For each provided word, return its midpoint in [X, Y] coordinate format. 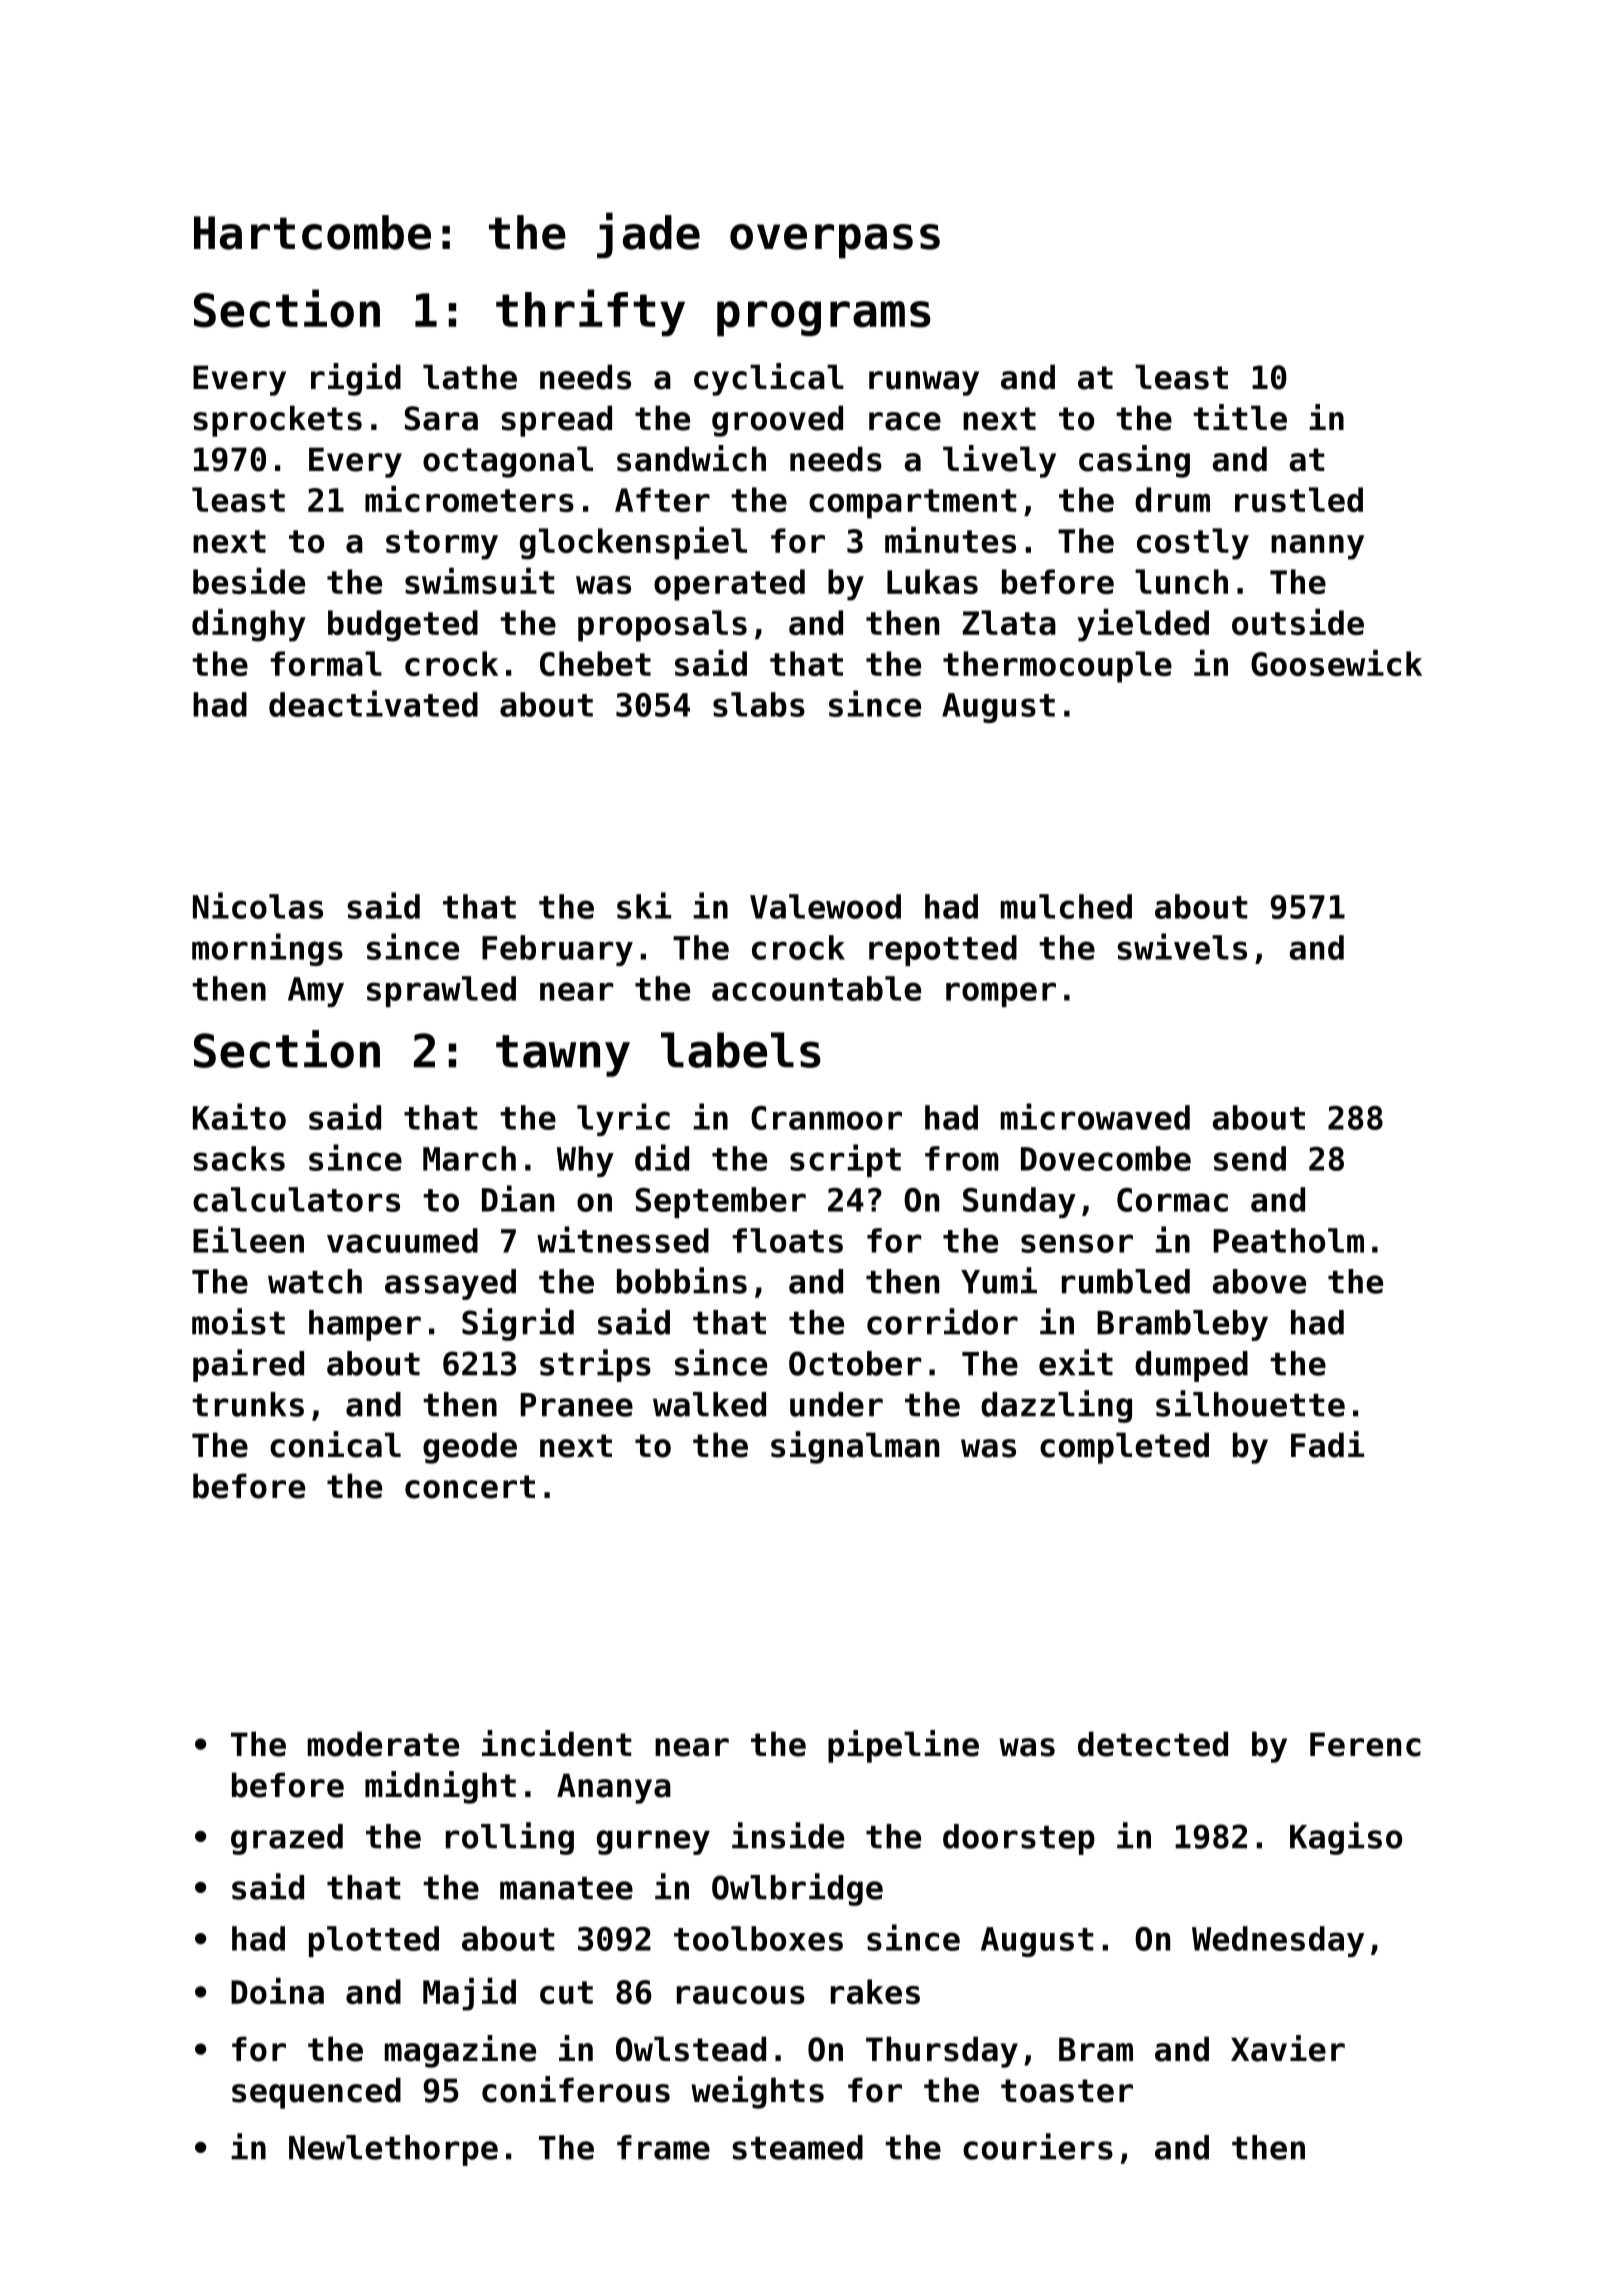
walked [709, 1404]
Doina [277, 1990]
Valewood [825, 906]
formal [326, 663]
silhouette [1250, 1403]
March [469, 1158]
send [1250, 1158]
